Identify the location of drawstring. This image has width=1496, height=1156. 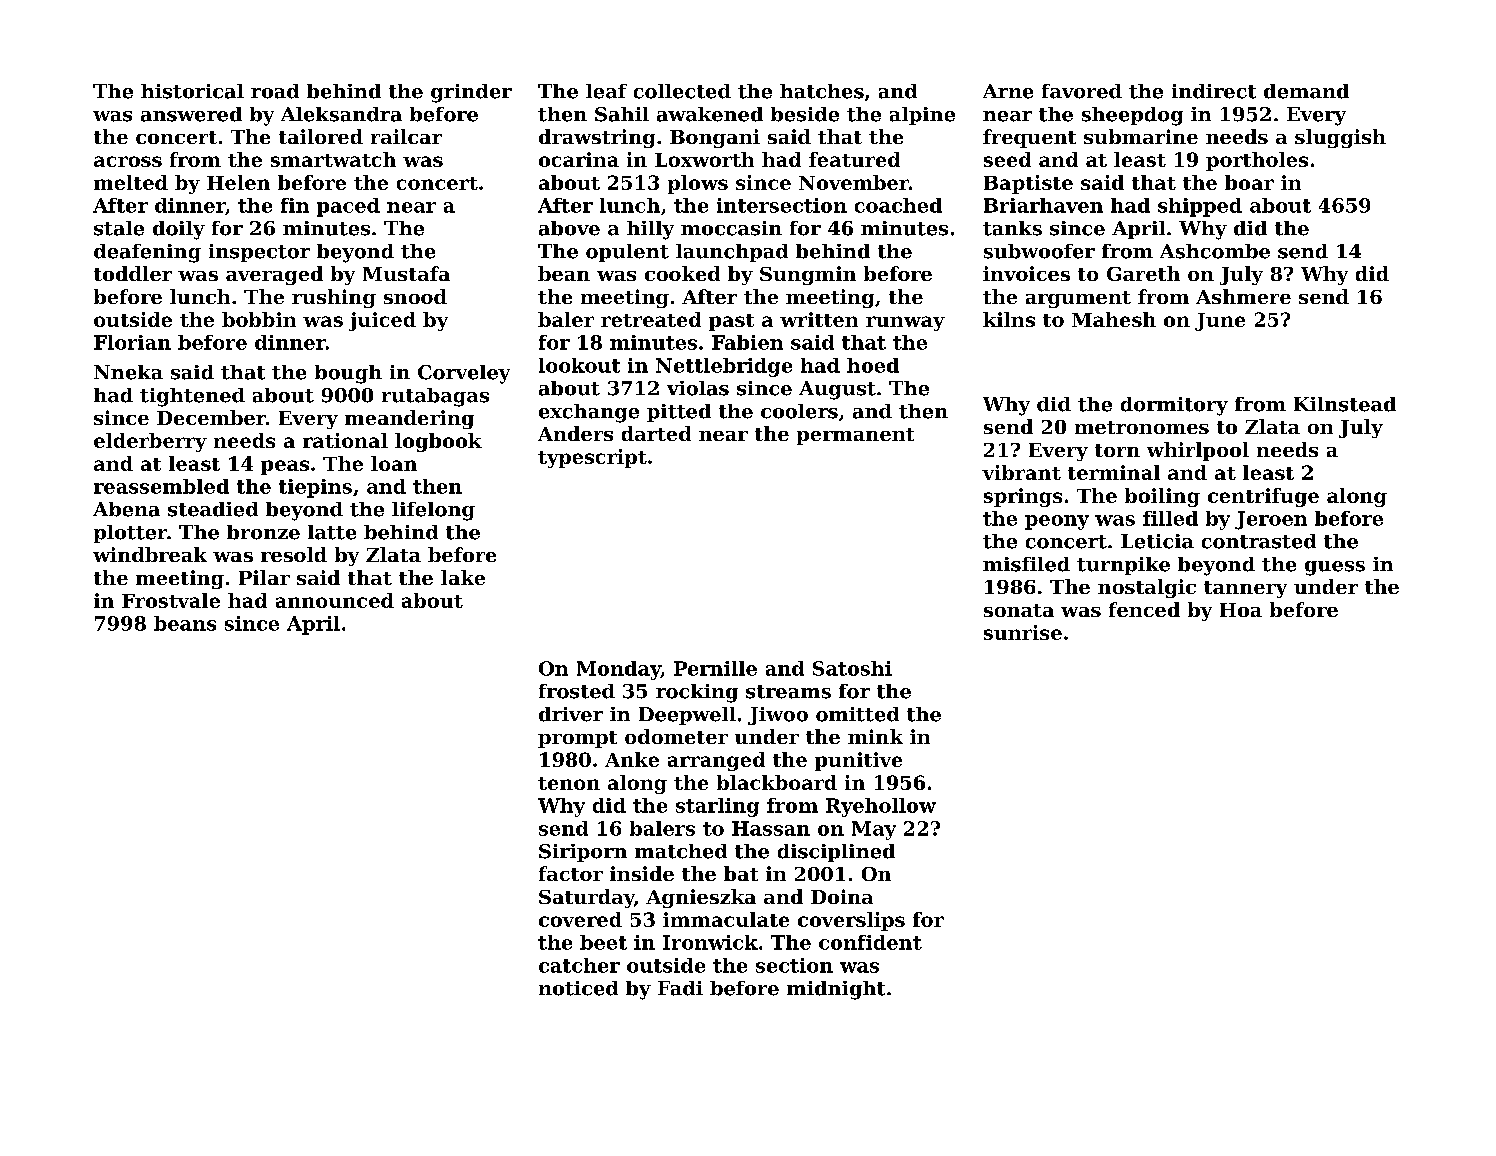
(597, 138).
